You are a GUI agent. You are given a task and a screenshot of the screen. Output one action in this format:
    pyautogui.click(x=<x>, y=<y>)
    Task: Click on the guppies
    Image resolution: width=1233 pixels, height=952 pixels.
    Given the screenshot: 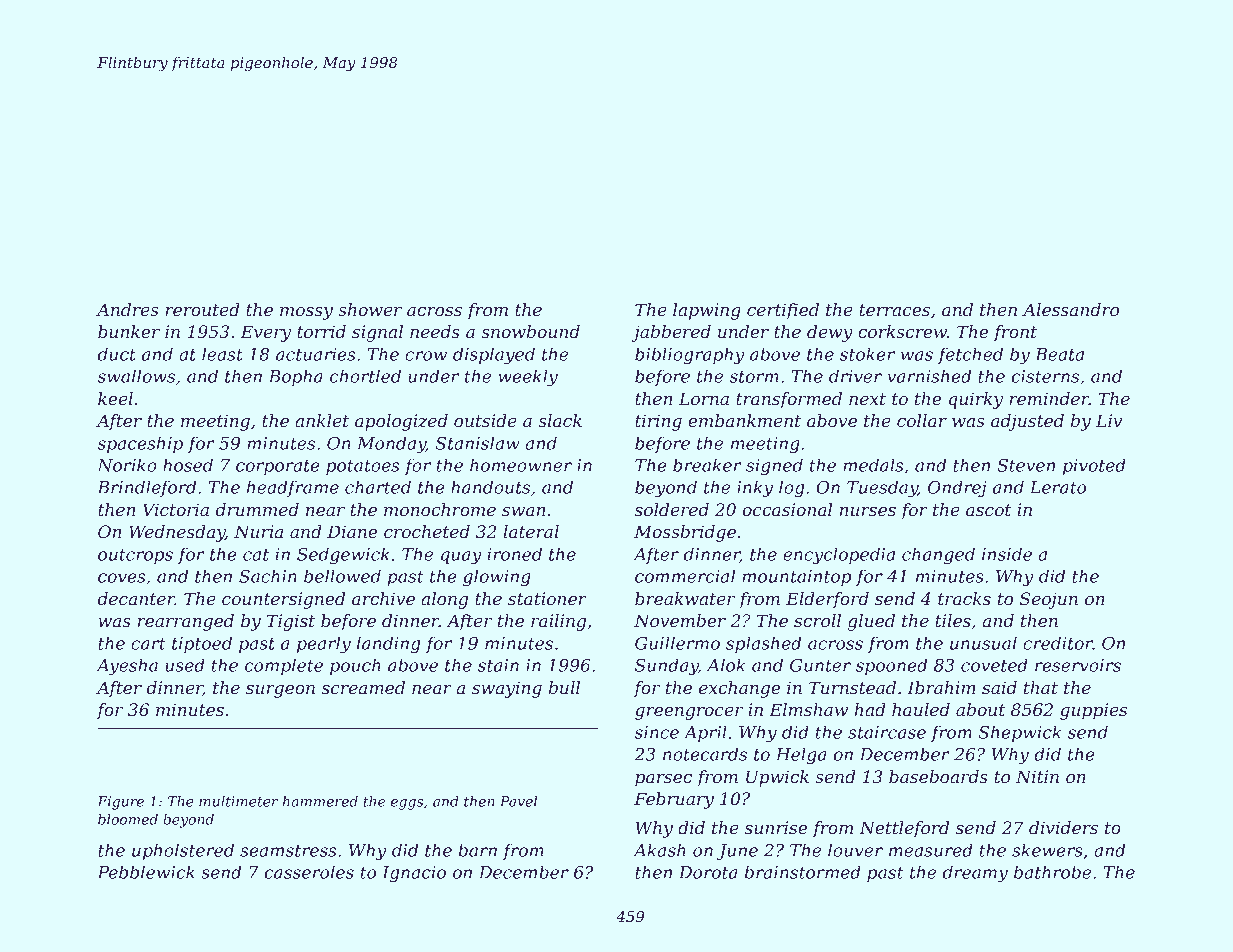 What is the action you would take?
    pyautogui.click(x=1093, y=711)
